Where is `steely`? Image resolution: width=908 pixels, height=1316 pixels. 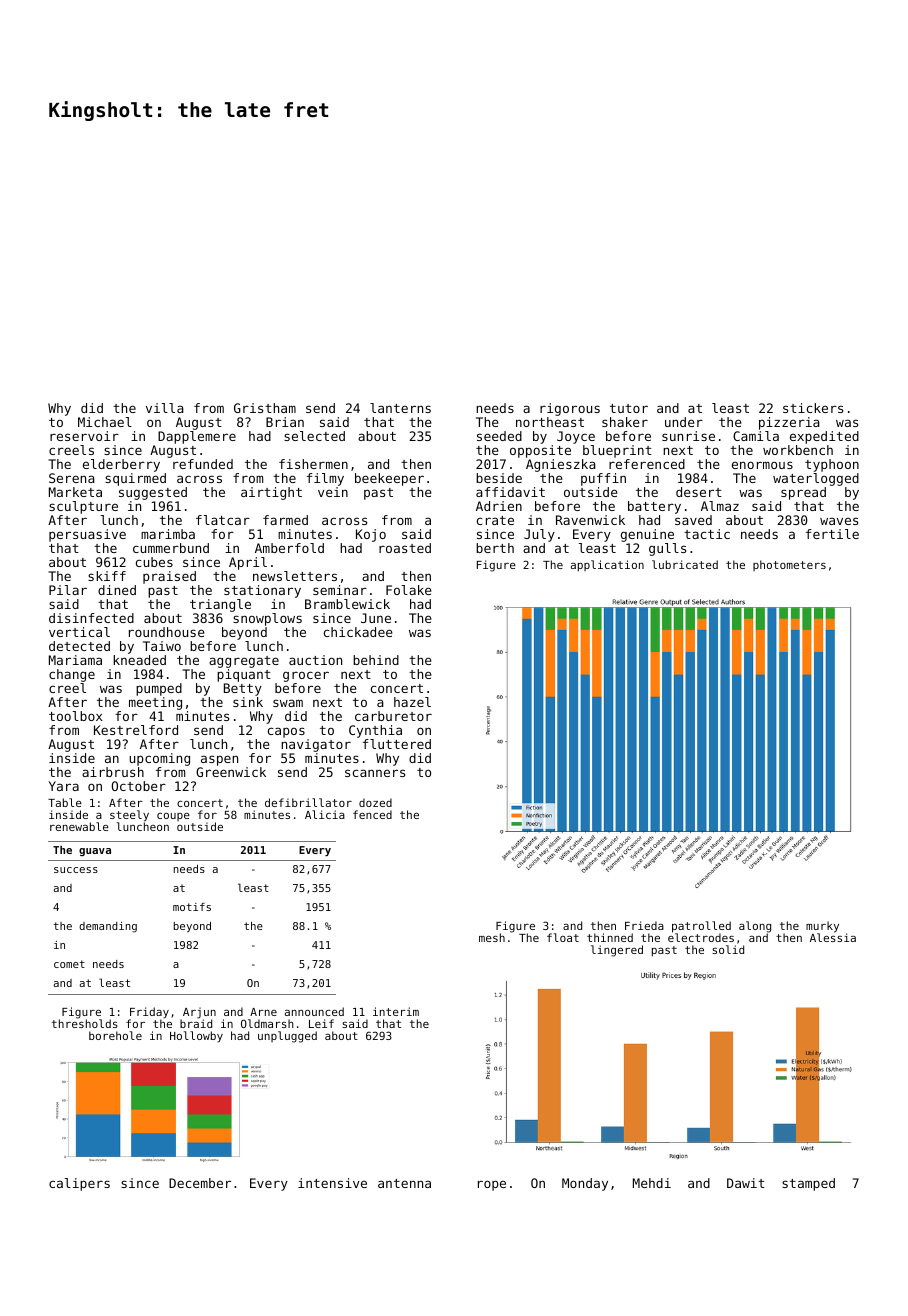 steely is located at coordinates (129, 816).
